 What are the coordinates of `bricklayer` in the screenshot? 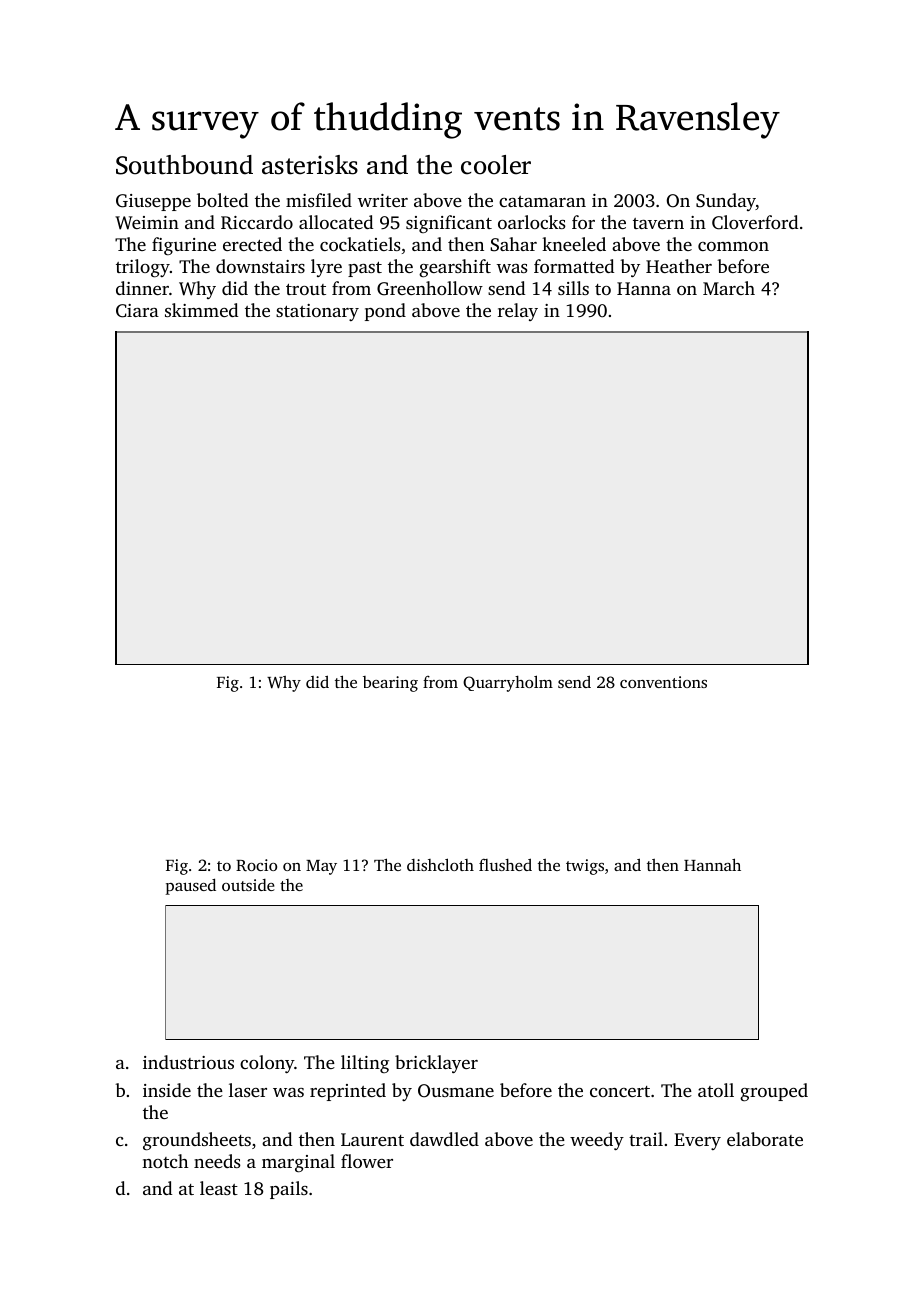 It's located at (436, 1064).
